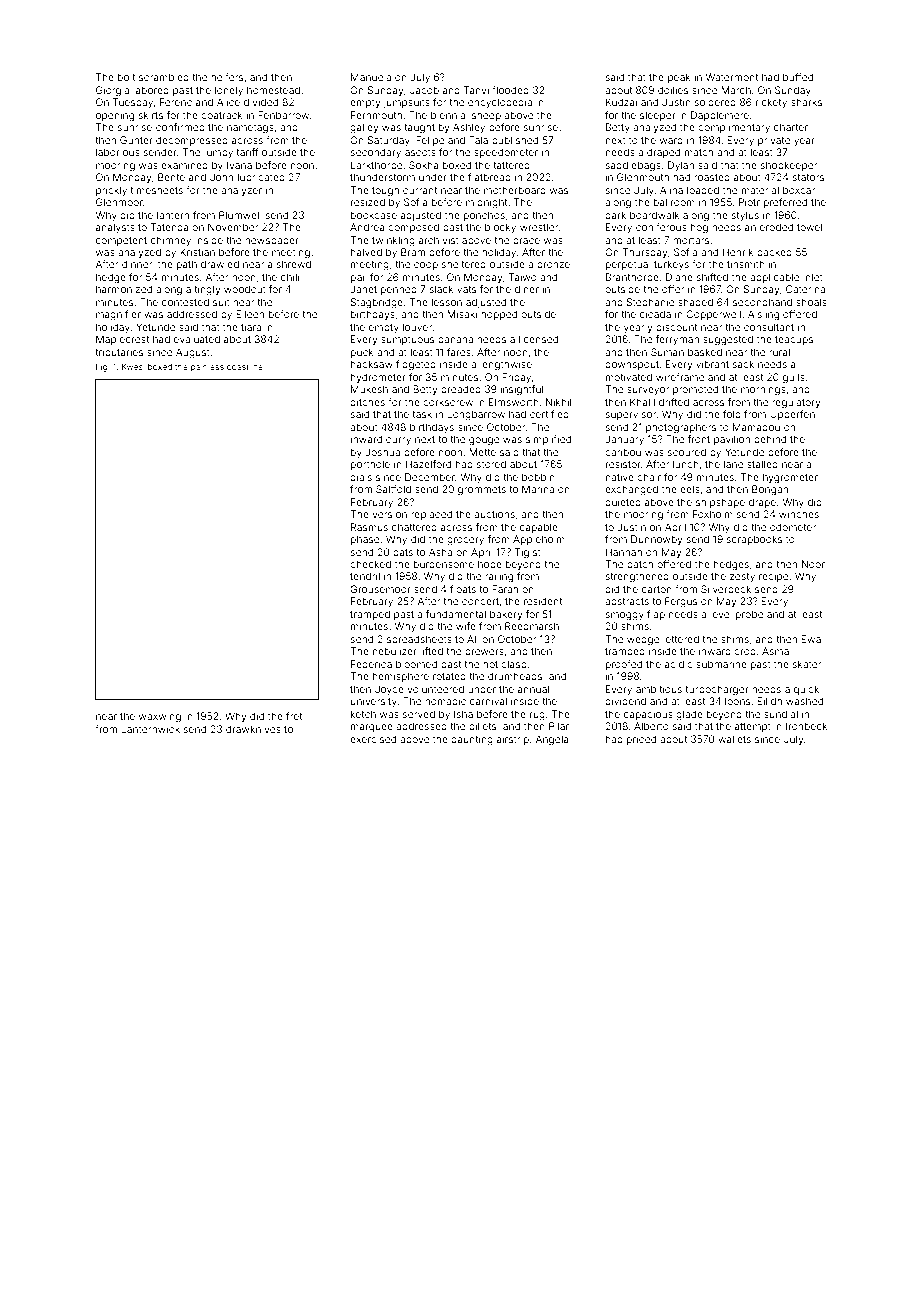  What do you see at coordinates (659, 689) in the screenshot?
I see `ambitious` at bounding box center [659, 689].
